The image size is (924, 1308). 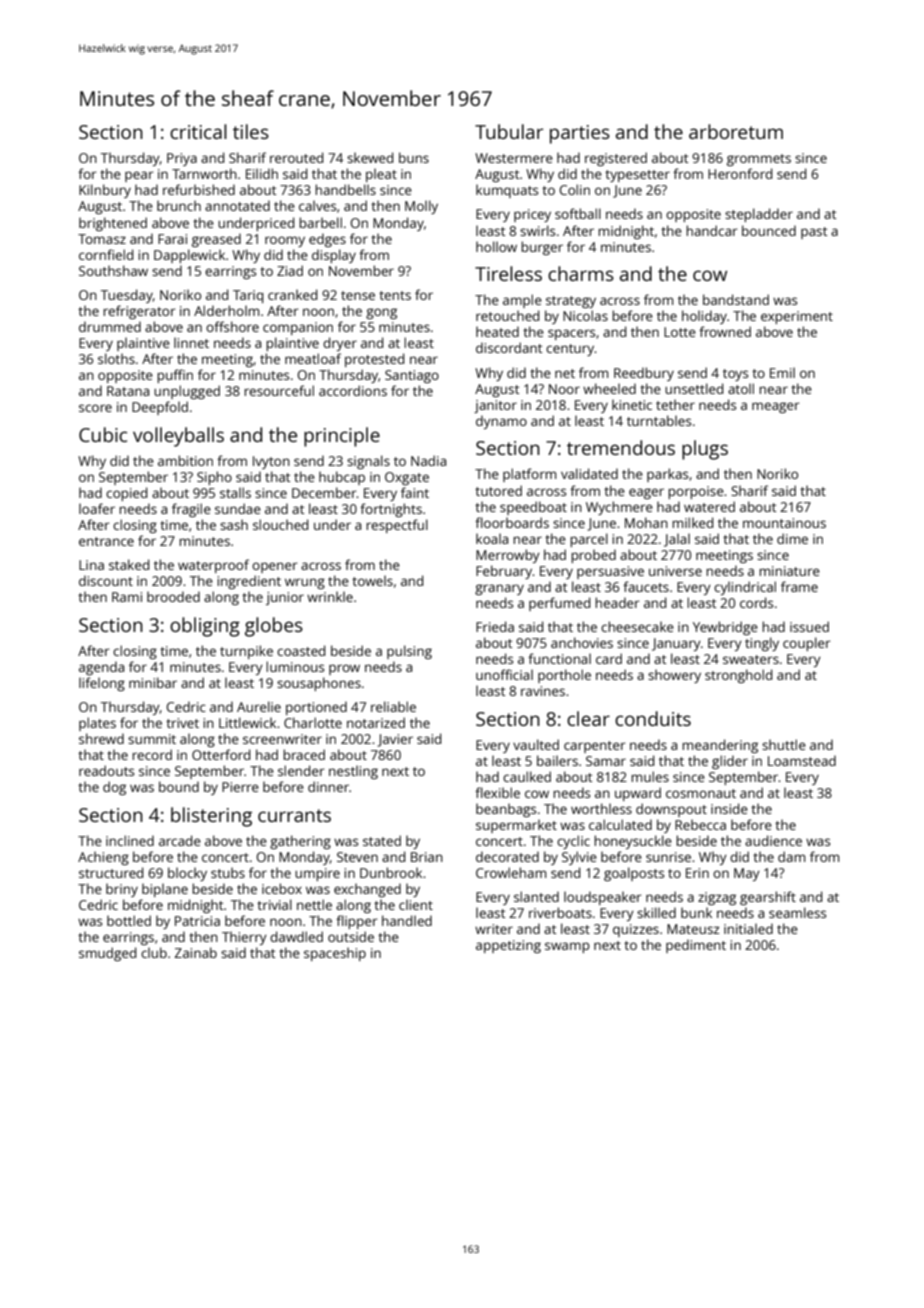 I want to click on arboretum, so click(x=736, y=131).
